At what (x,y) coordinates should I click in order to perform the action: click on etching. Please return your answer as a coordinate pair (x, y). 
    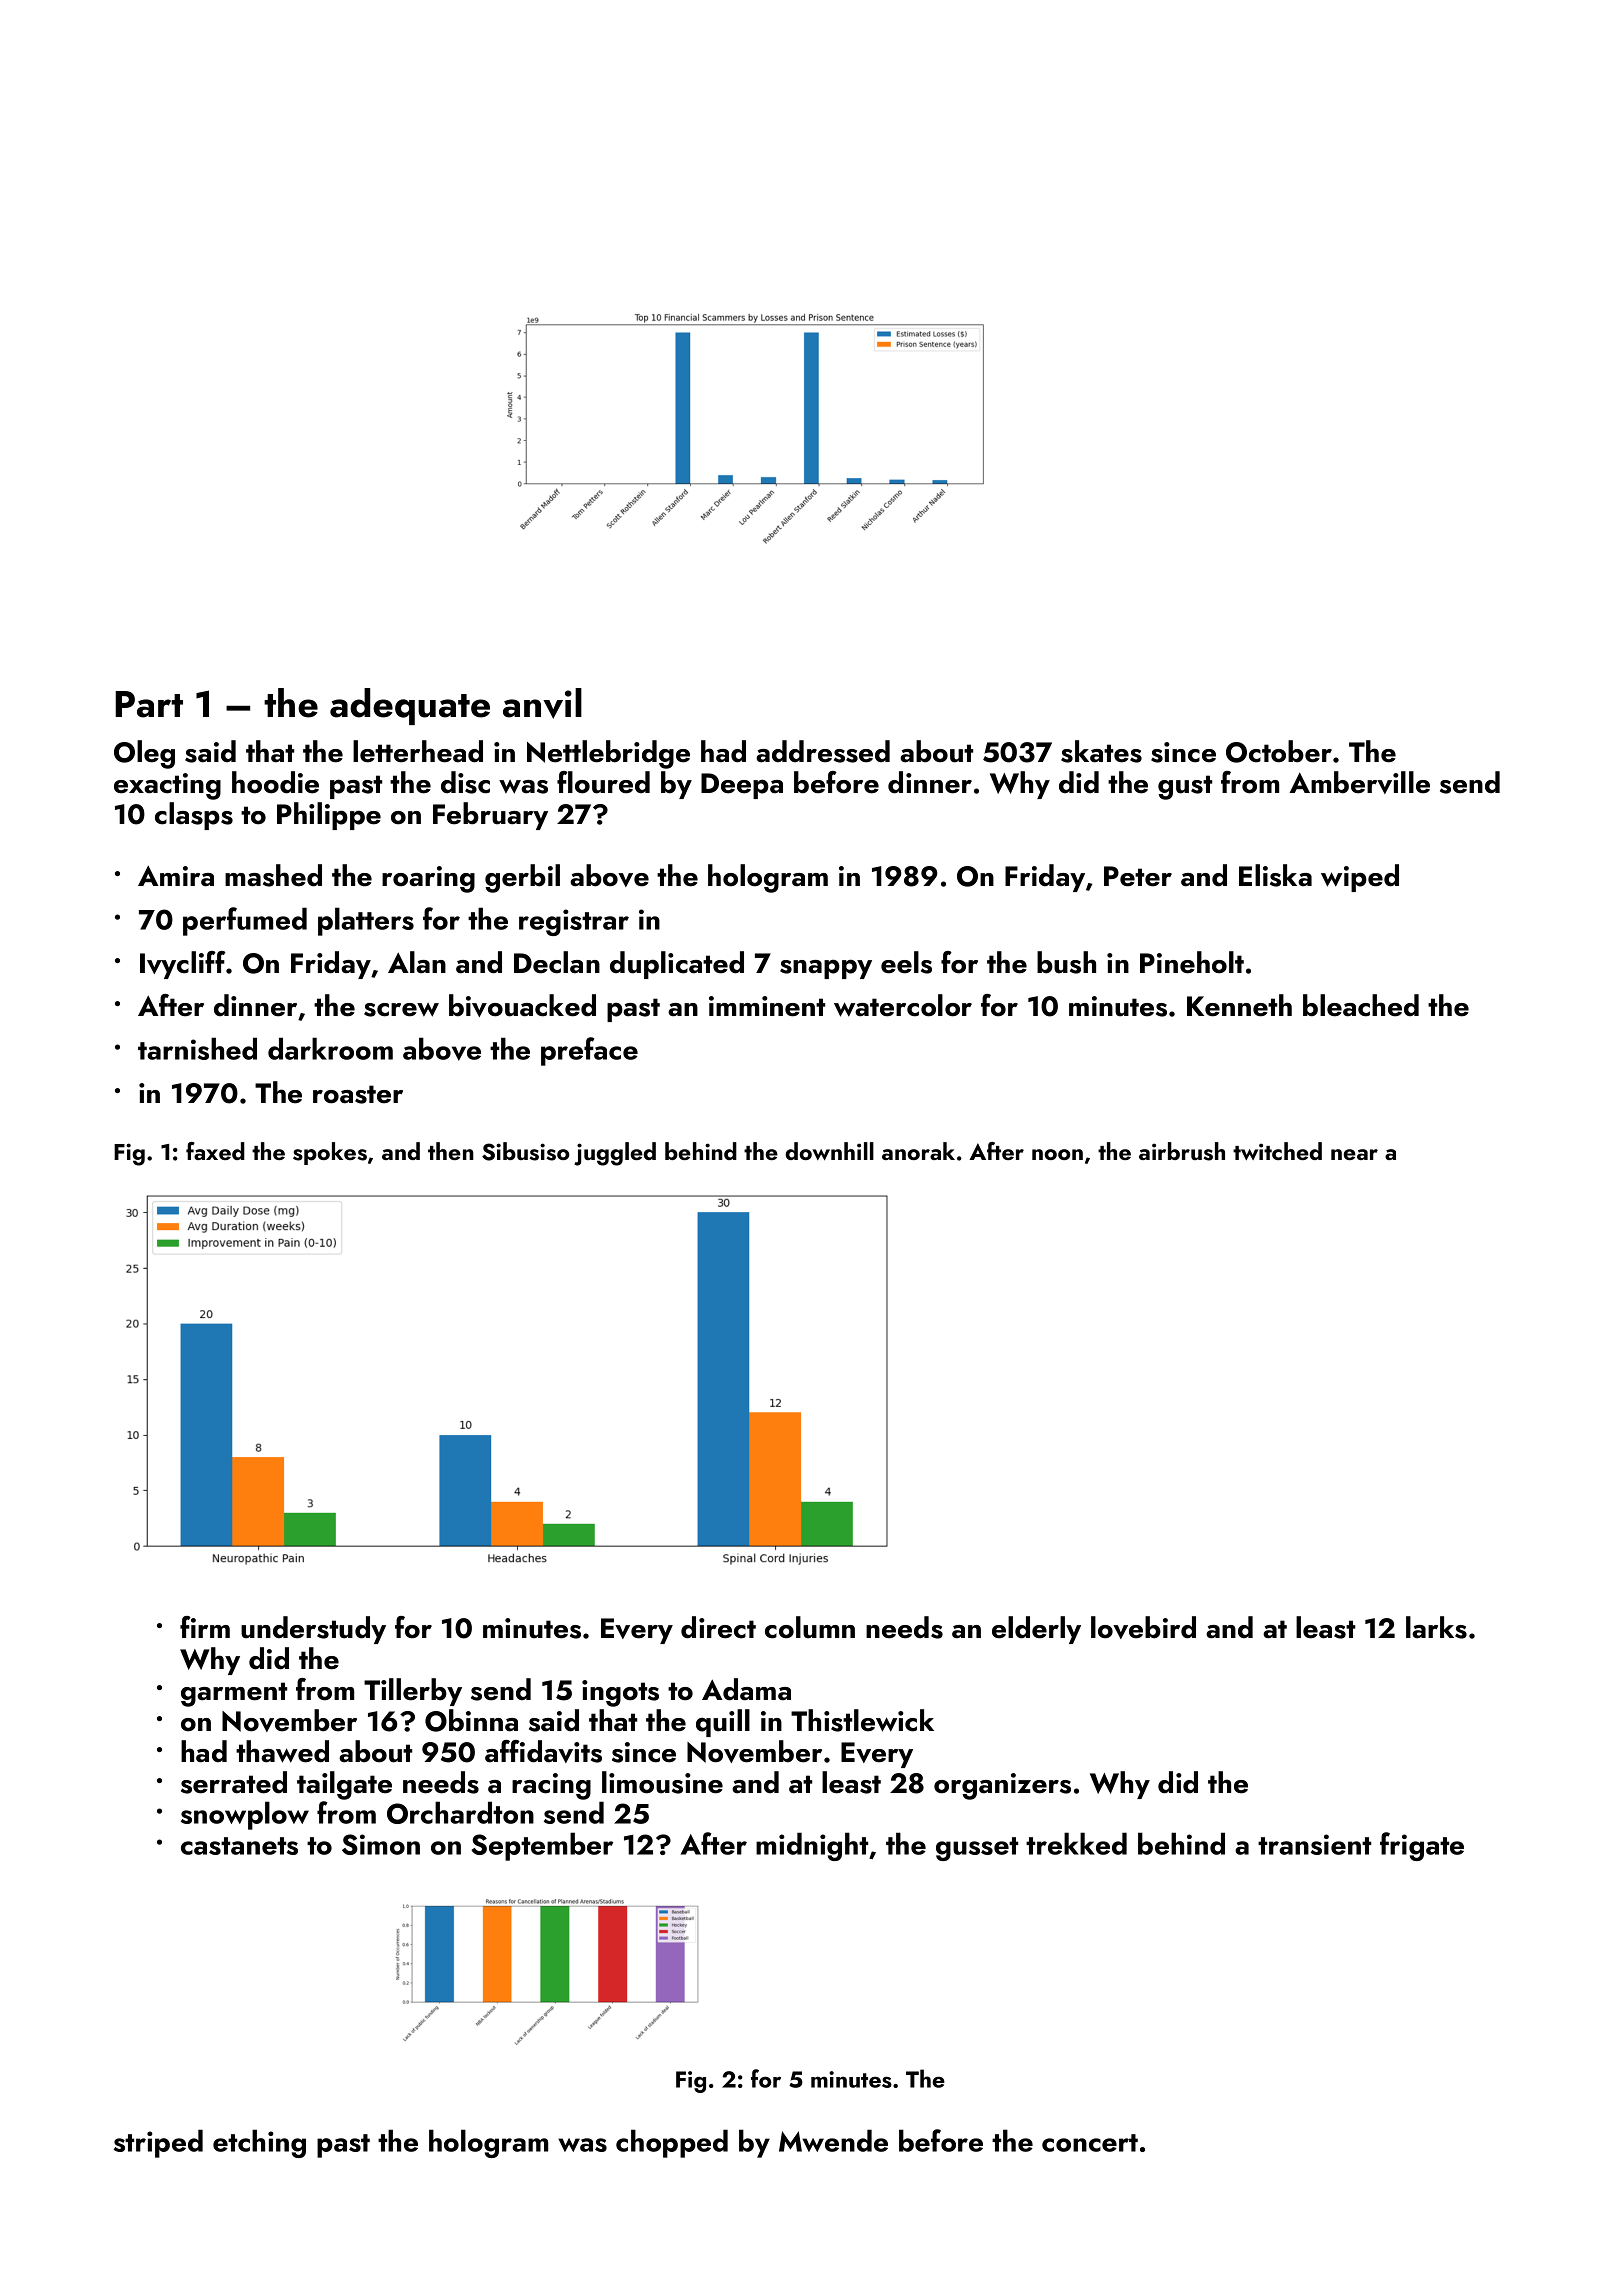
    Looking at the image, I should click on (259, 2143).
